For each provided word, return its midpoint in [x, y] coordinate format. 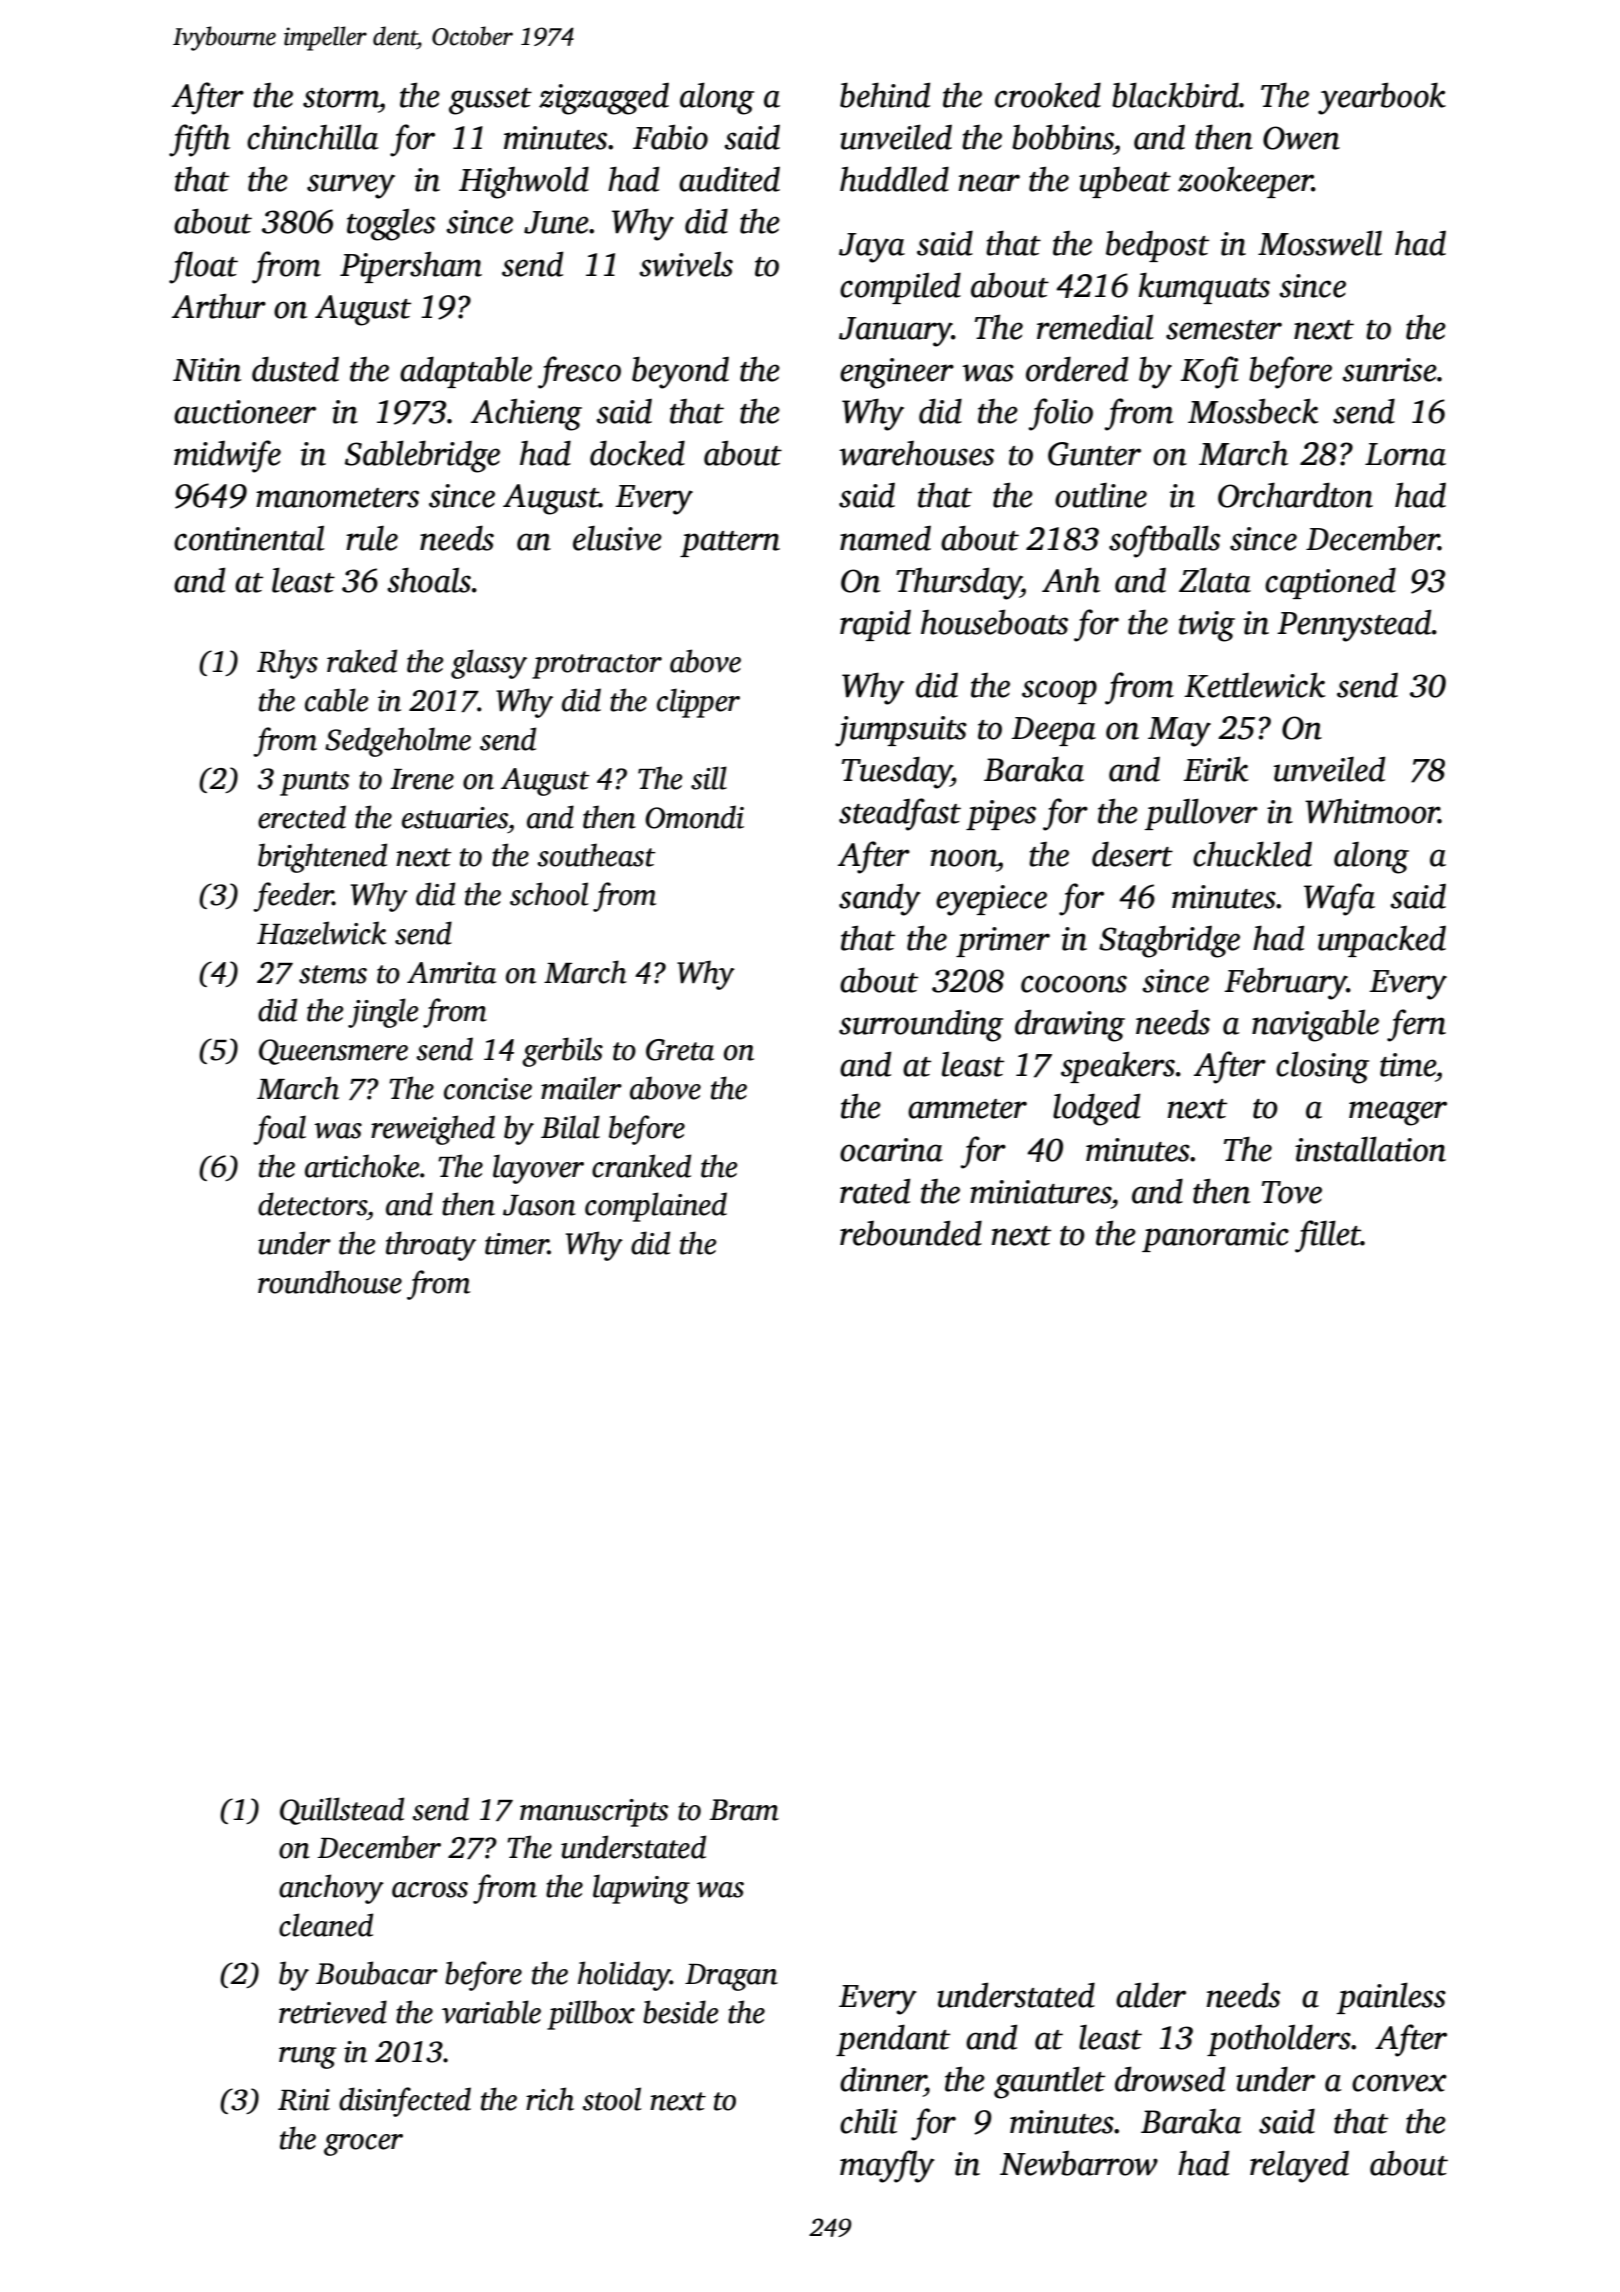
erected [302, 817]
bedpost [1157, 246]
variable [491, 2012]
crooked [1048, 95]
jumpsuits [901, 731]
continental [249, 538]
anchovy [331, 1889]
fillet [1328, 1236]
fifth [199, 140]
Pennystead [1354, 625]
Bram [744, 1810]
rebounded [911, 1233]
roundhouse [330, 1282]
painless [1391, 1998]
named [885, 538]
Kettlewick [1254, 685]
